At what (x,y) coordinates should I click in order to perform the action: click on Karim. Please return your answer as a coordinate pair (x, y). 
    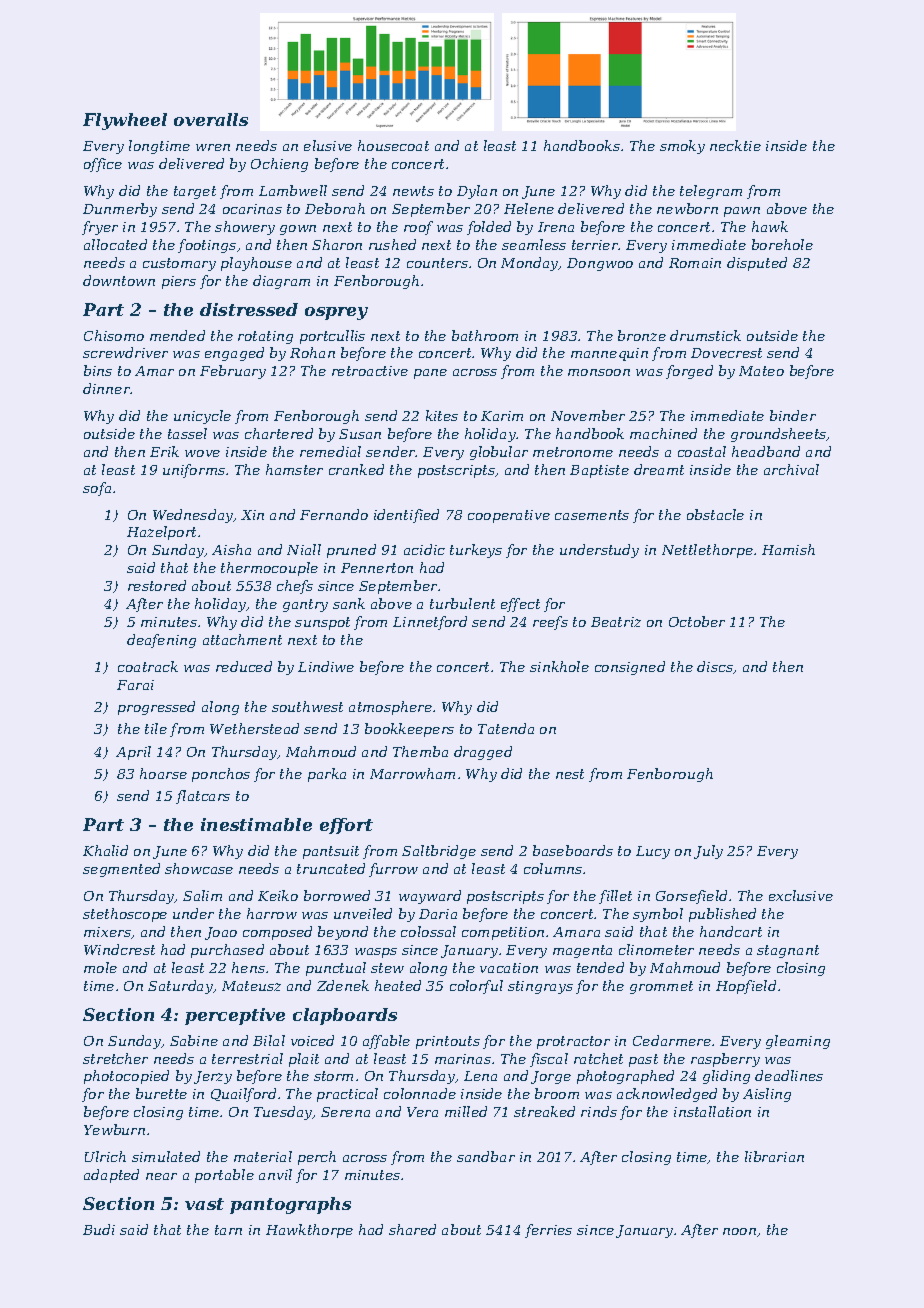
    Looking at the image, I should click on (502, 416).
